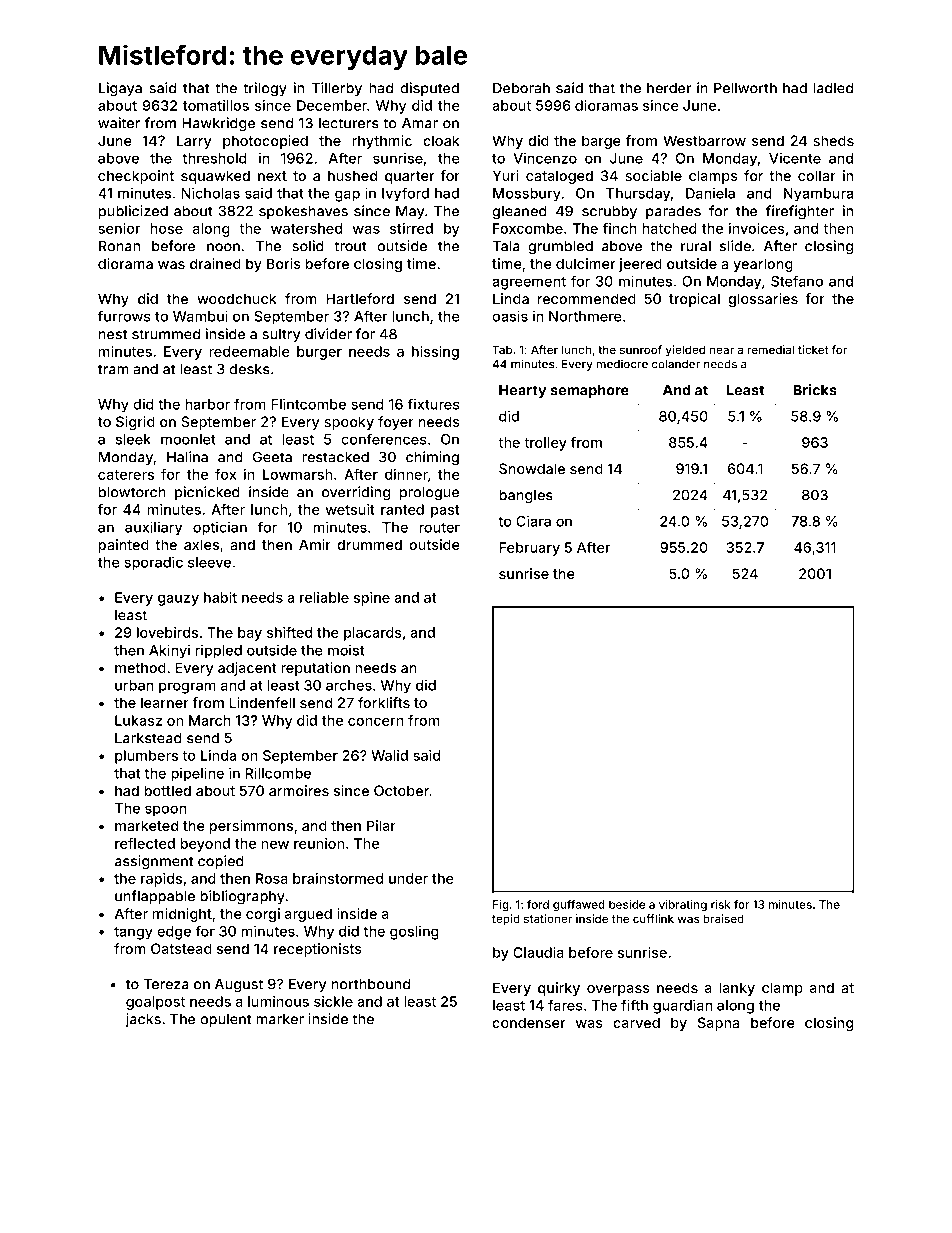 This page has width=952, height=1233. Describe the element at coordinates (401, 790) in the page. I see `October` at that location.
